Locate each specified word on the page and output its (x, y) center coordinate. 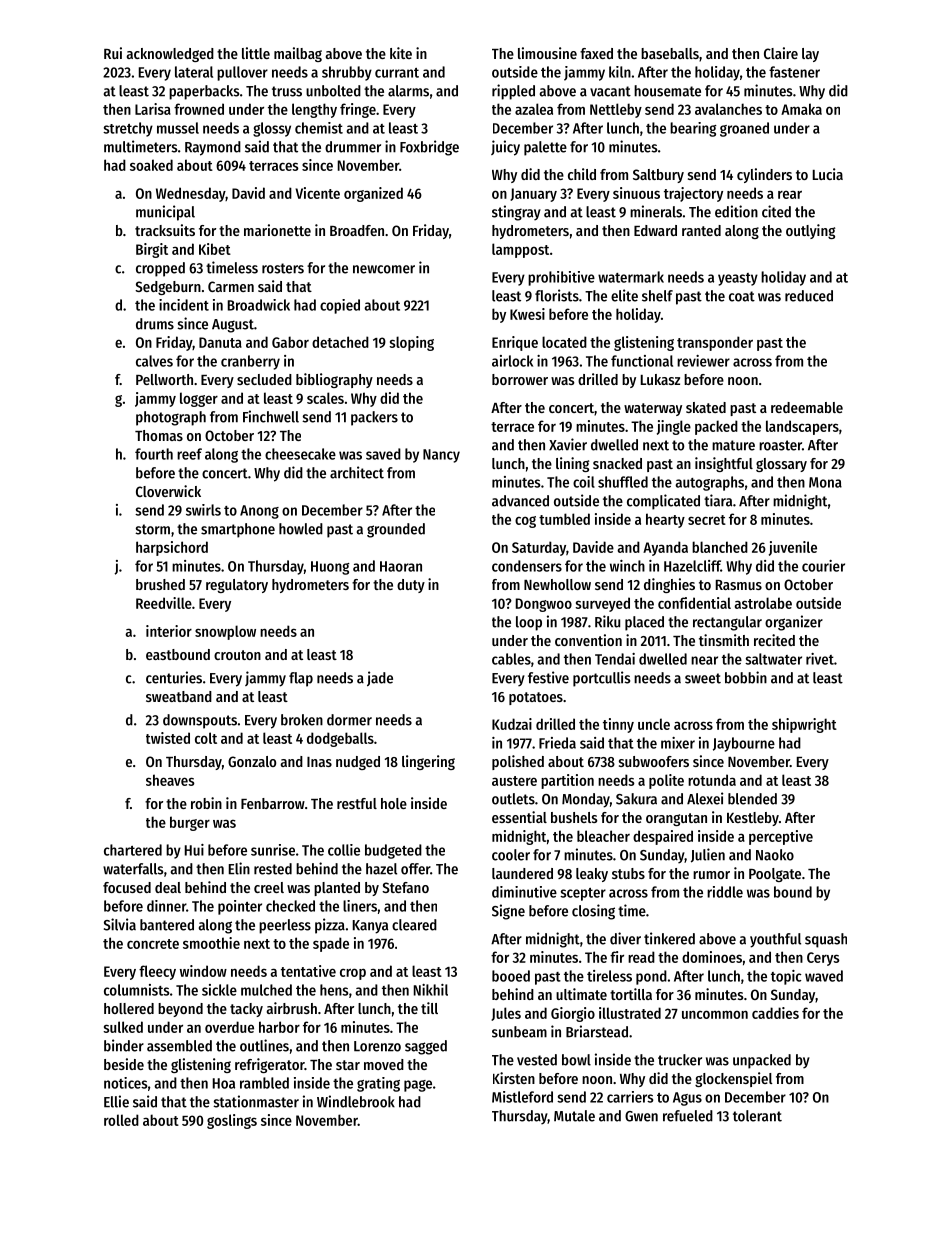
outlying (810, 231)
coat (742, 296)
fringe (358, 110)
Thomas (159, 435)
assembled (179, 1046)
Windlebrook (356, 1101)
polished (518, 762)
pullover (242, 73)
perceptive (781, 837)
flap (301, 679)
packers (374, 418)
